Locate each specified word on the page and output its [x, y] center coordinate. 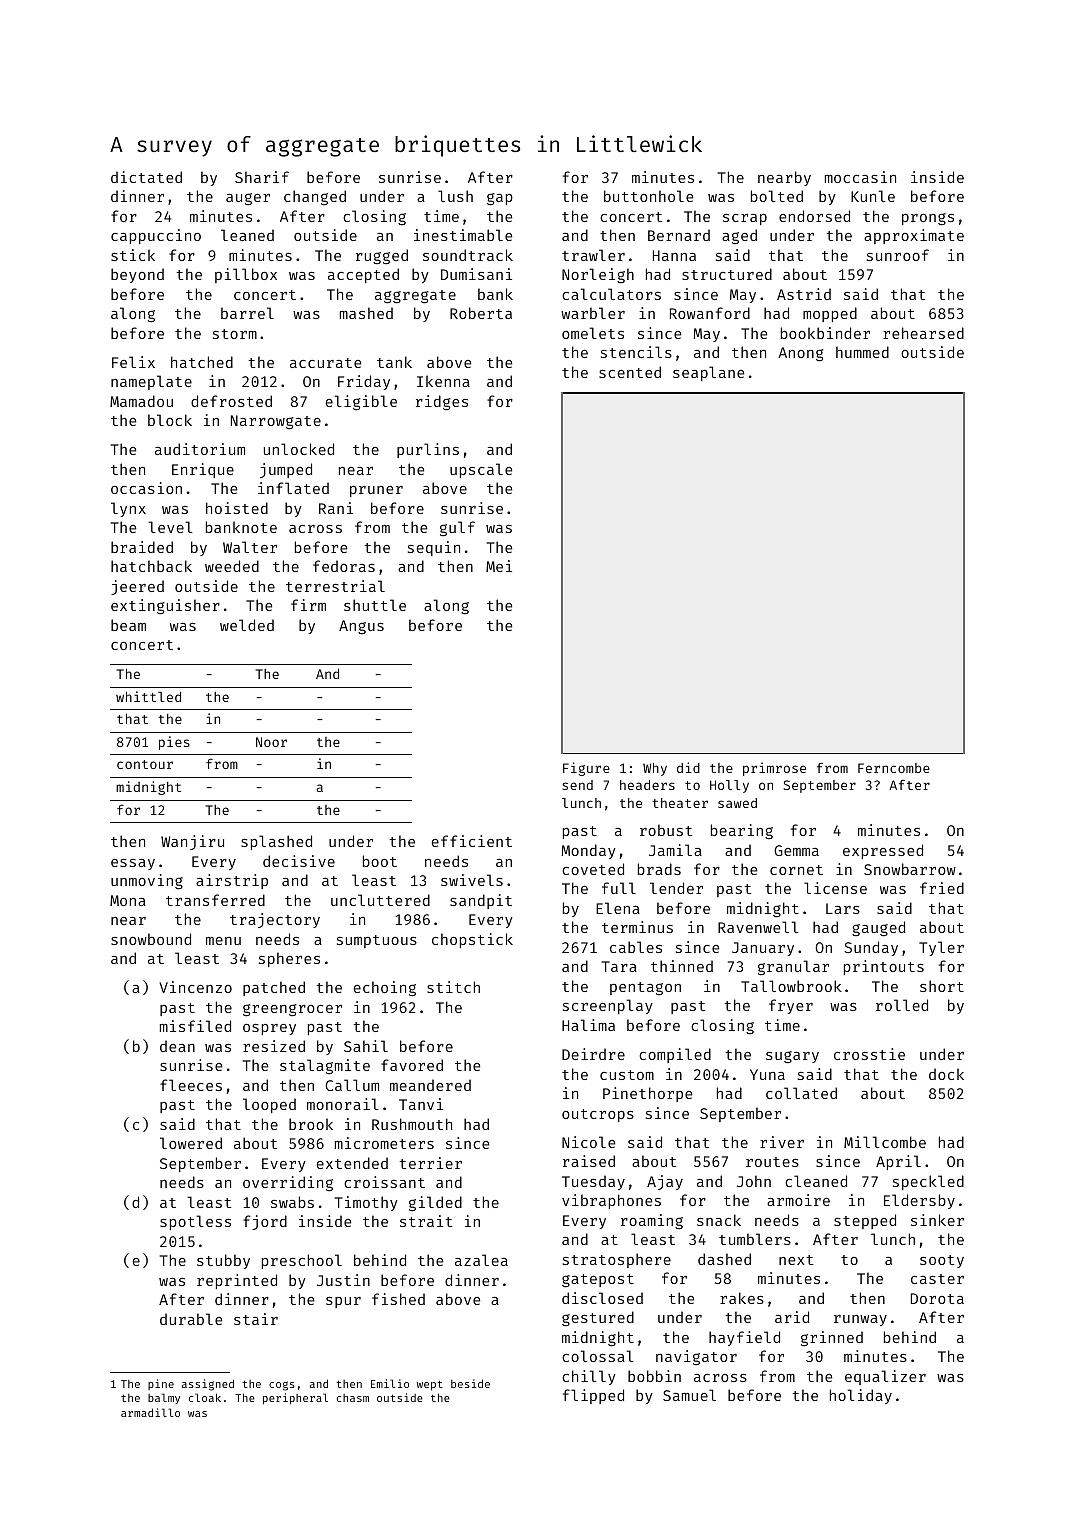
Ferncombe [894, 768]
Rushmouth [412, 1124]
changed [315, 197]
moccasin [860, 177]
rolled [902, 1005]
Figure [586, 769]
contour [145, 764]
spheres [289, 959]
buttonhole [648, 196]
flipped [593, 1396]
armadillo [150, 1412]
